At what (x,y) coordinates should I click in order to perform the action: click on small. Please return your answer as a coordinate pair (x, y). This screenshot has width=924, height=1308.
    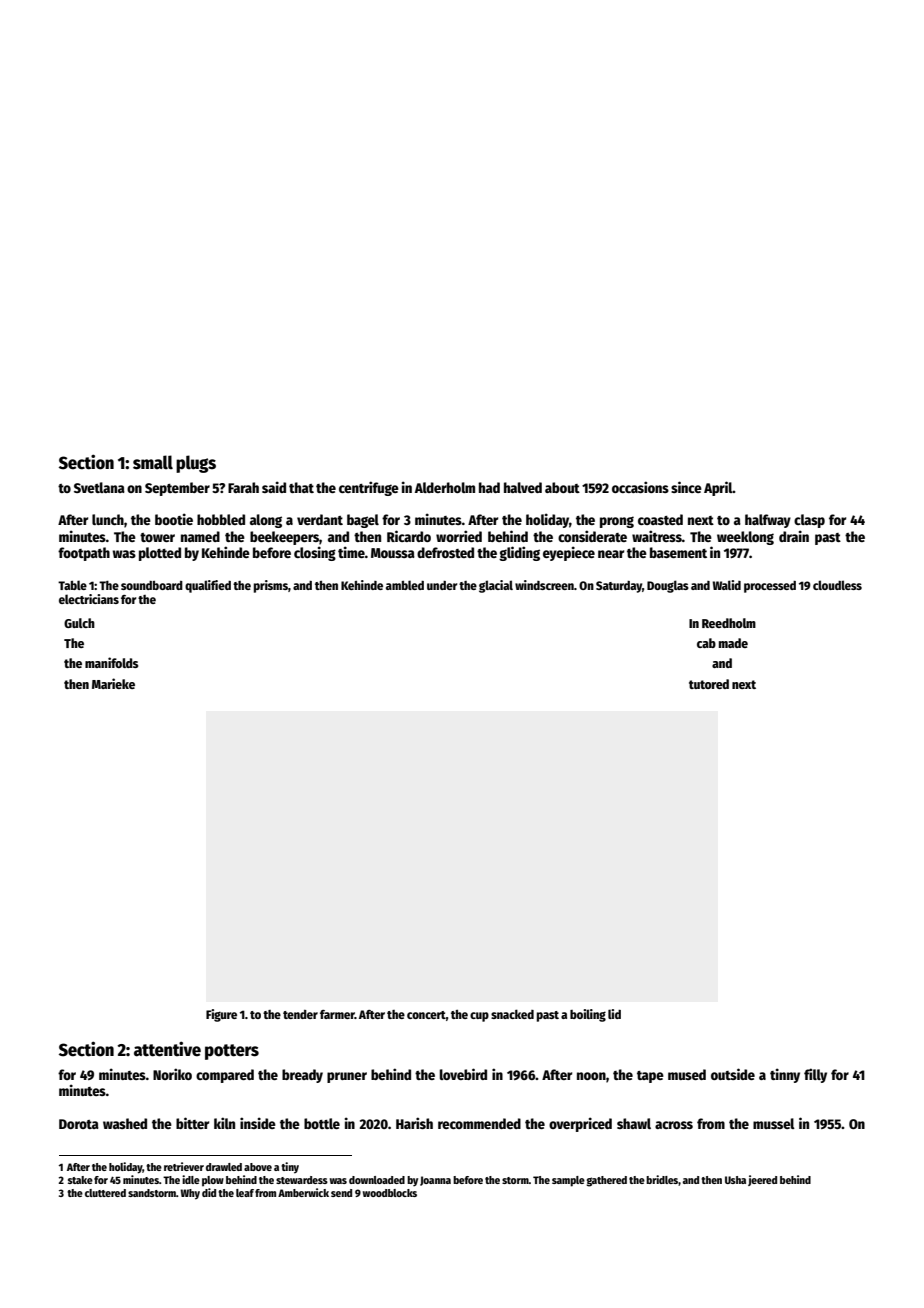
    Looking at the image, I should click on (153, 462).
